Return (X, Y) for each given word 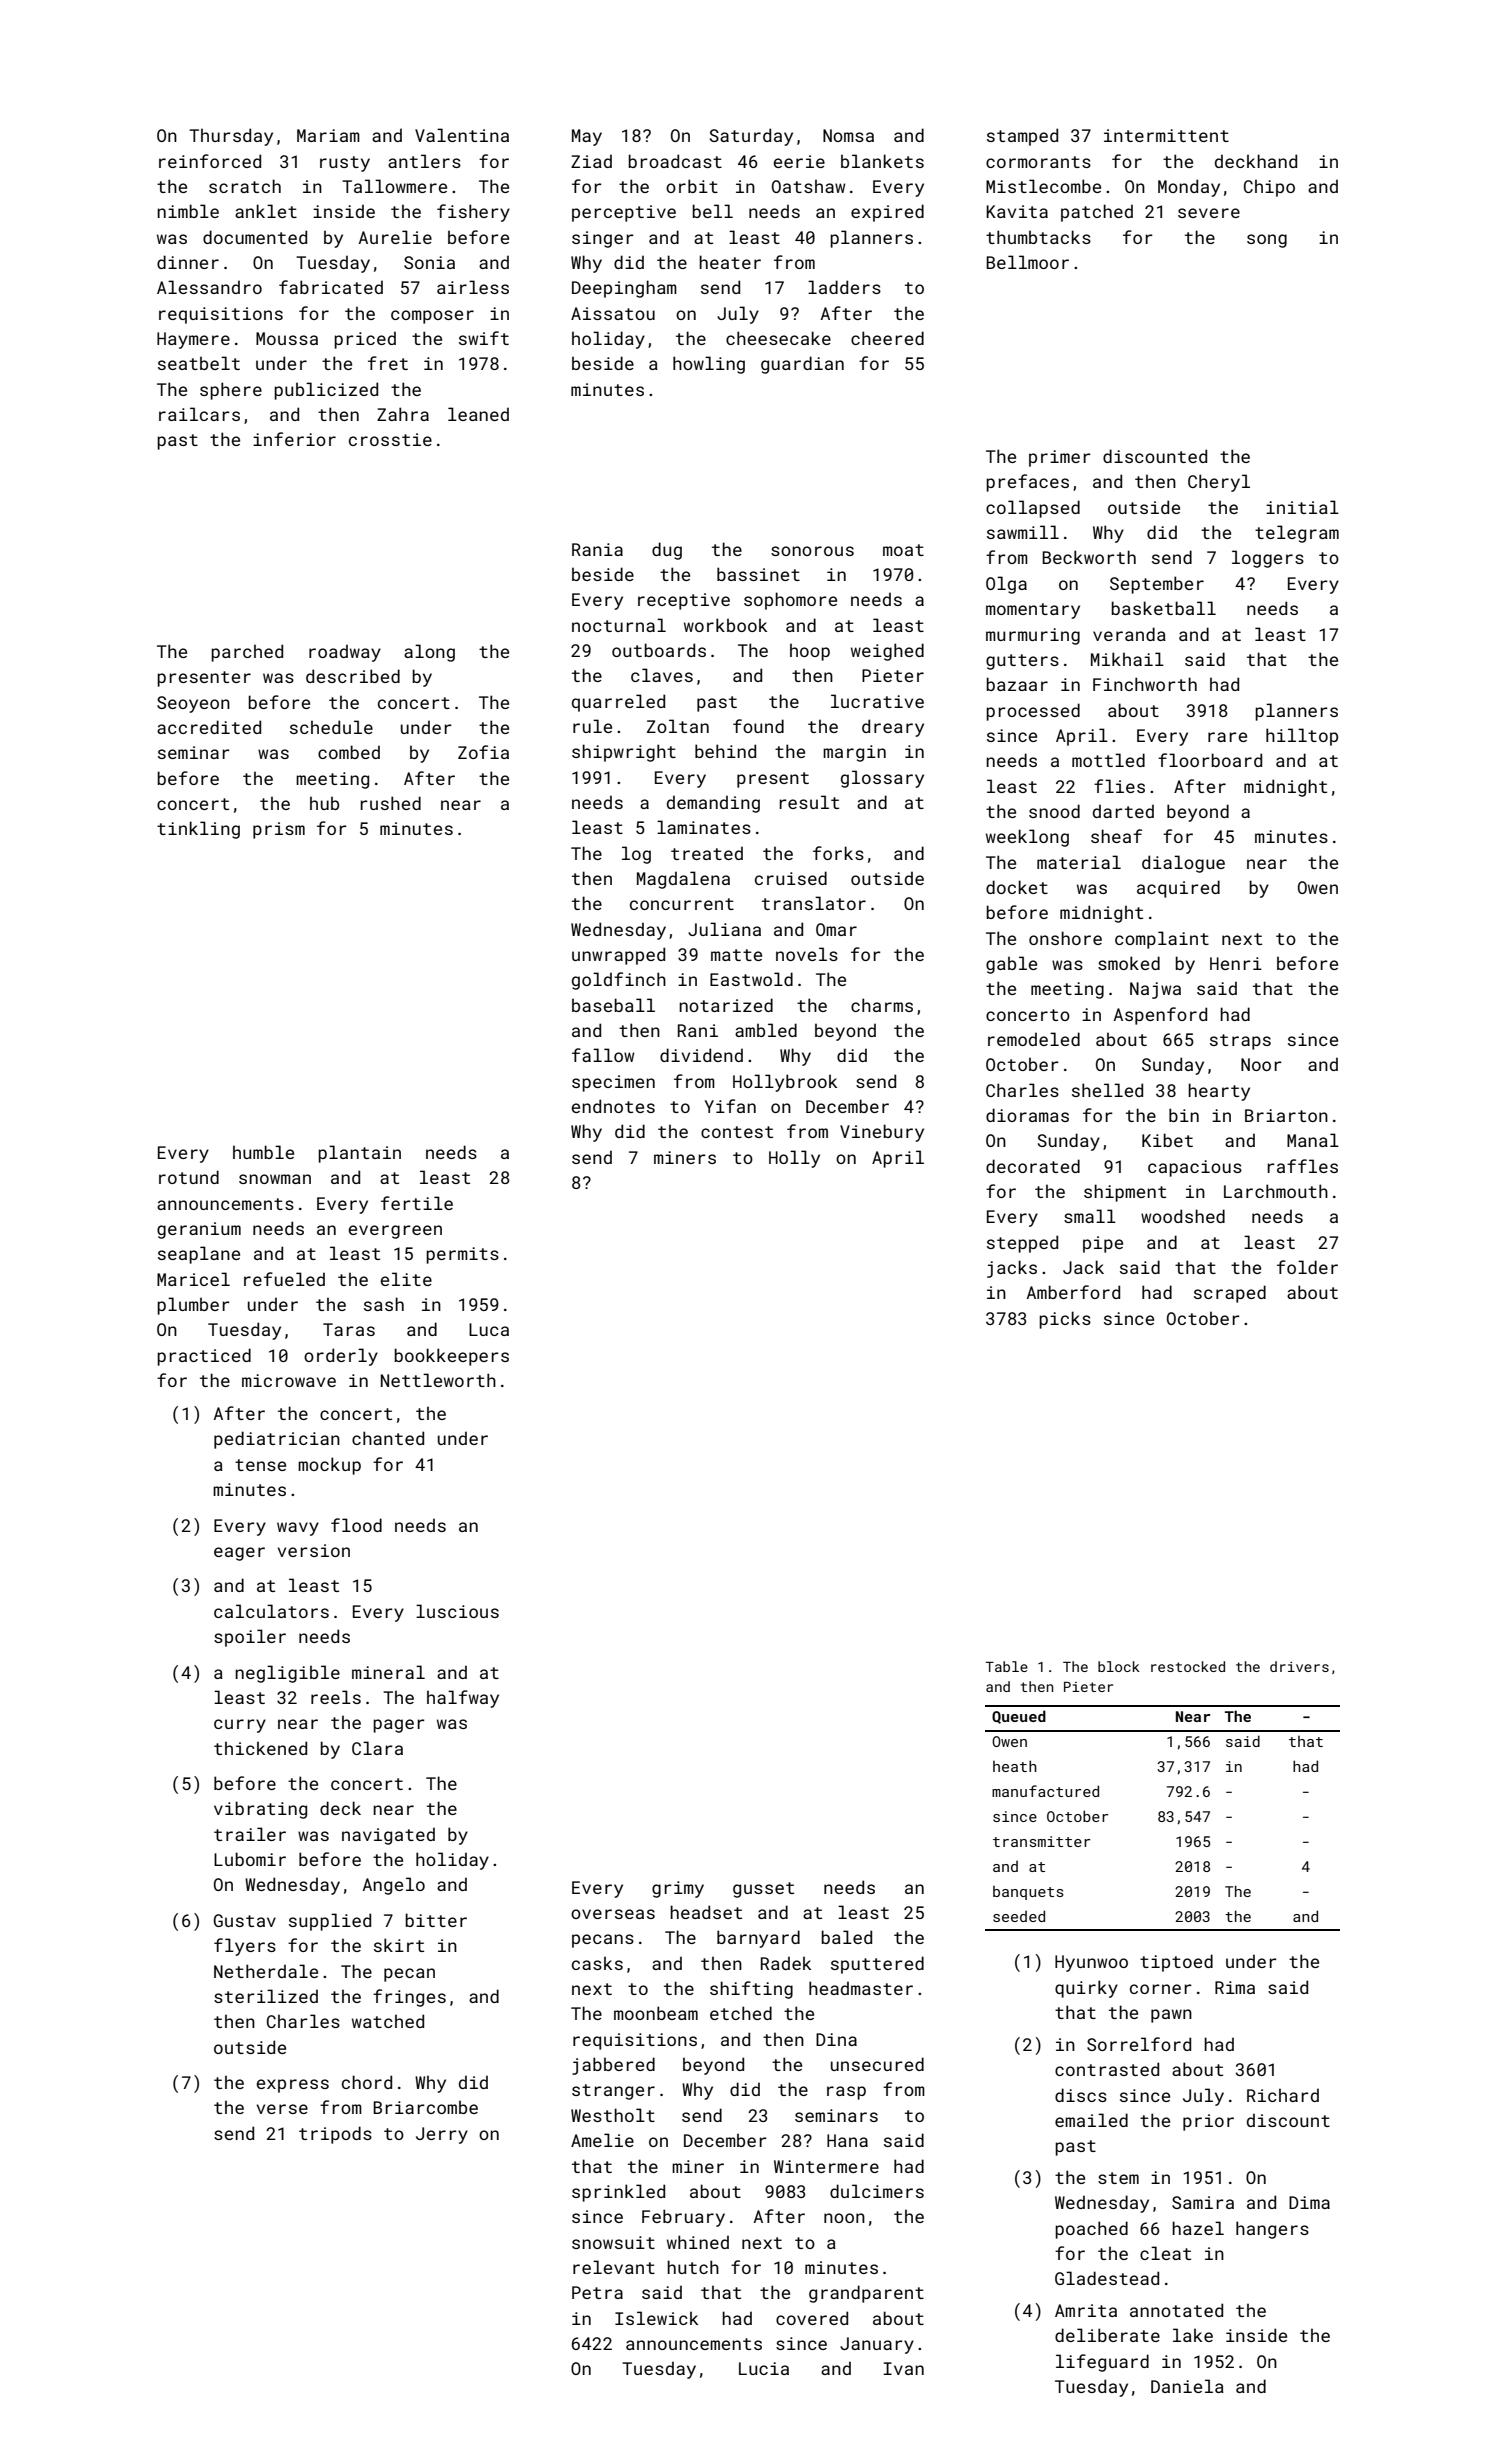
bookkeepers (451, 1357)
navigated (388, 1836)
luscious (457, 1611)
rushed (390, 803)
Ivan (903, 2368)
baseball (613, 1005)
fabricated (331, 287)
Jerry (442, 2135)
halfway (463, 1699)
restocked (1188, 1666)
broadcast (675, 161)
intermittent (1166, 135)
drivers (1299, 1666)
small (1090, 1216)
